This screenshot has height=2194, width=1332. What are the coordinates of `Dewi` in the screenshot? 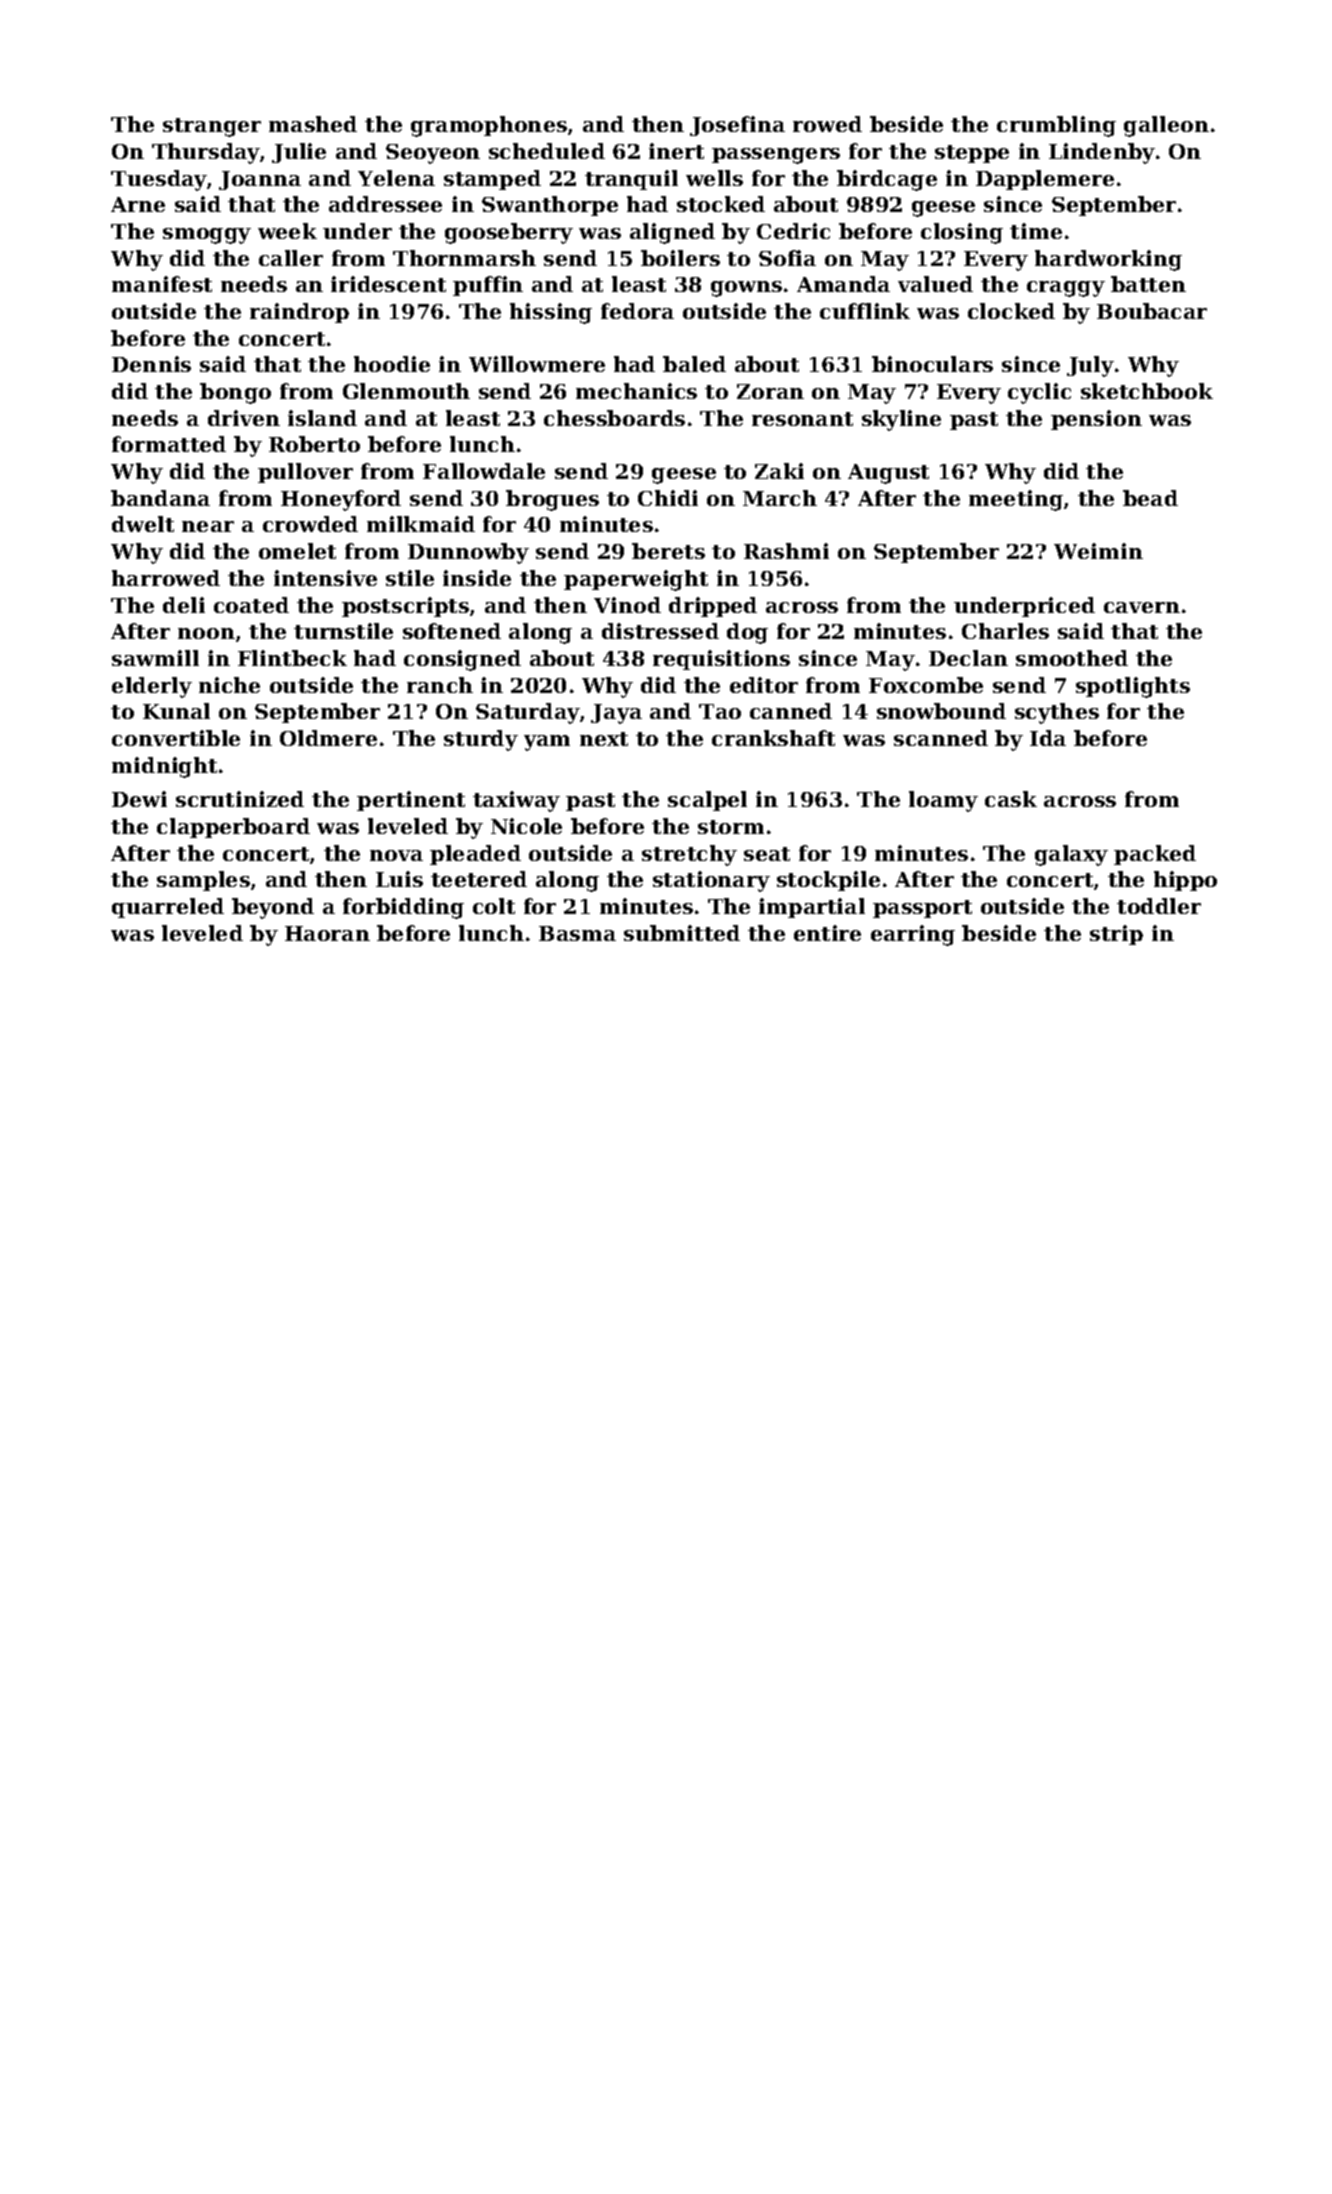 It's located at (139, 799).
